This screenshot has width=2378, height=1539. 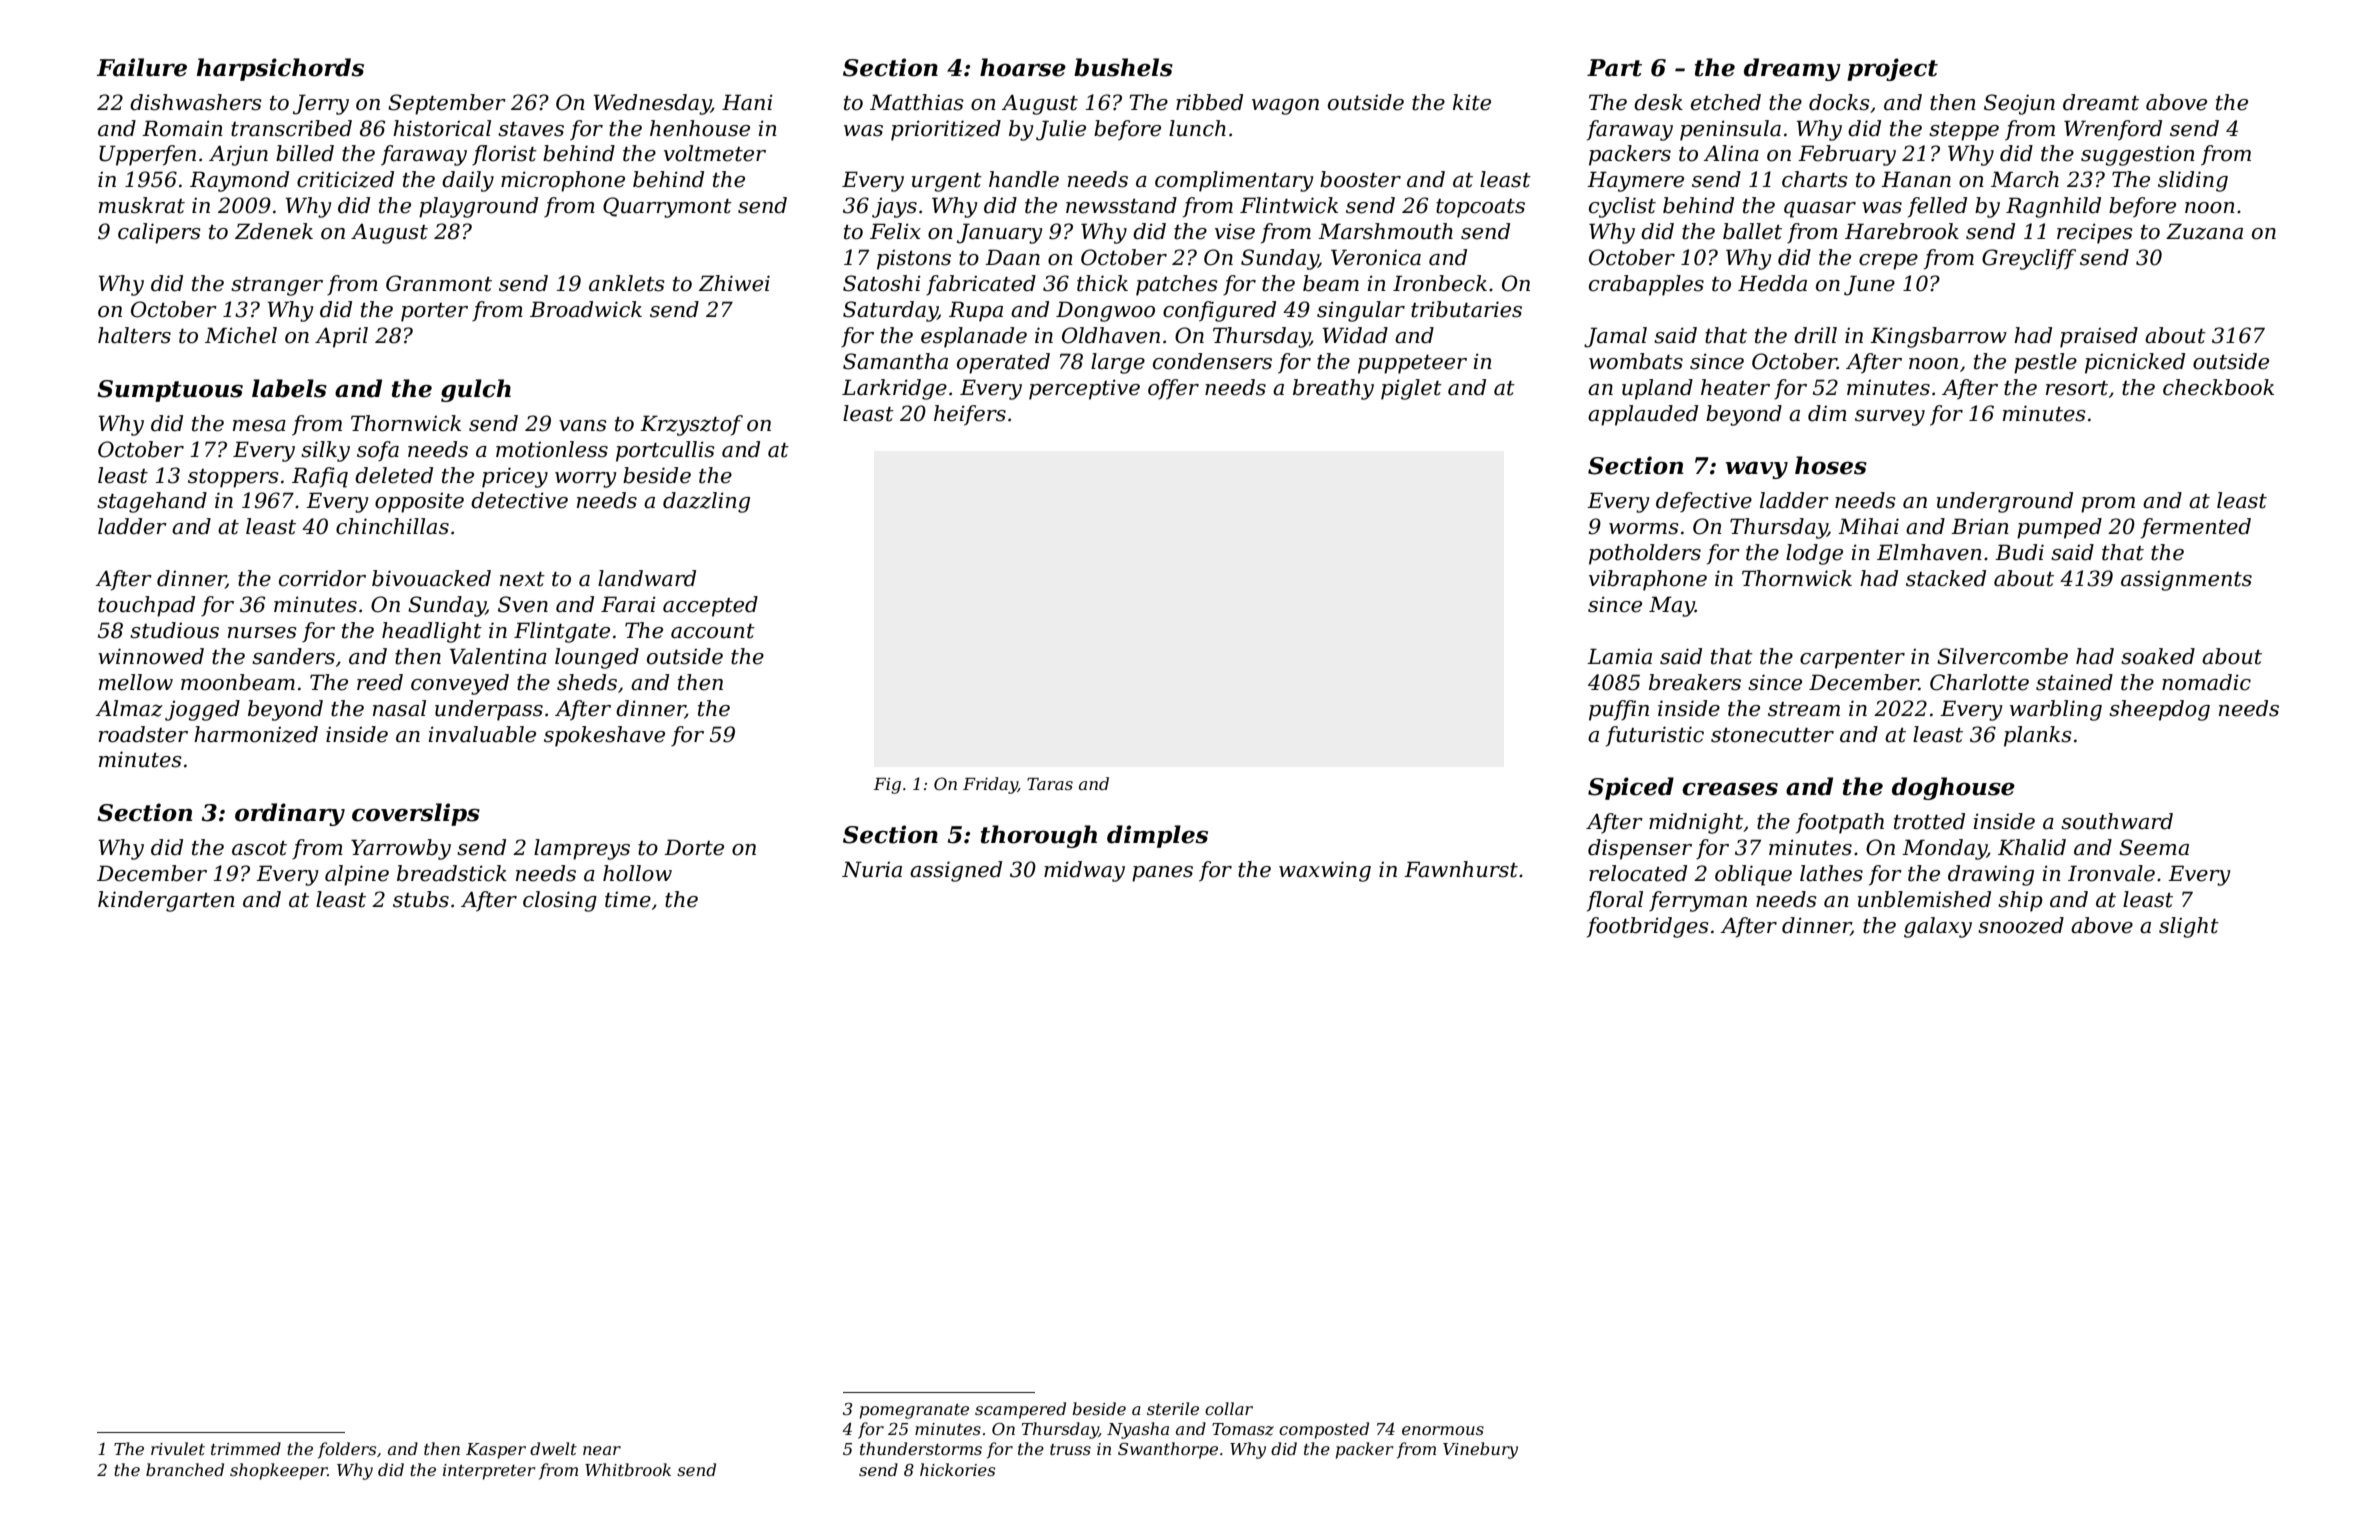 I want to click on configured, so click(x=1219, y=311).
